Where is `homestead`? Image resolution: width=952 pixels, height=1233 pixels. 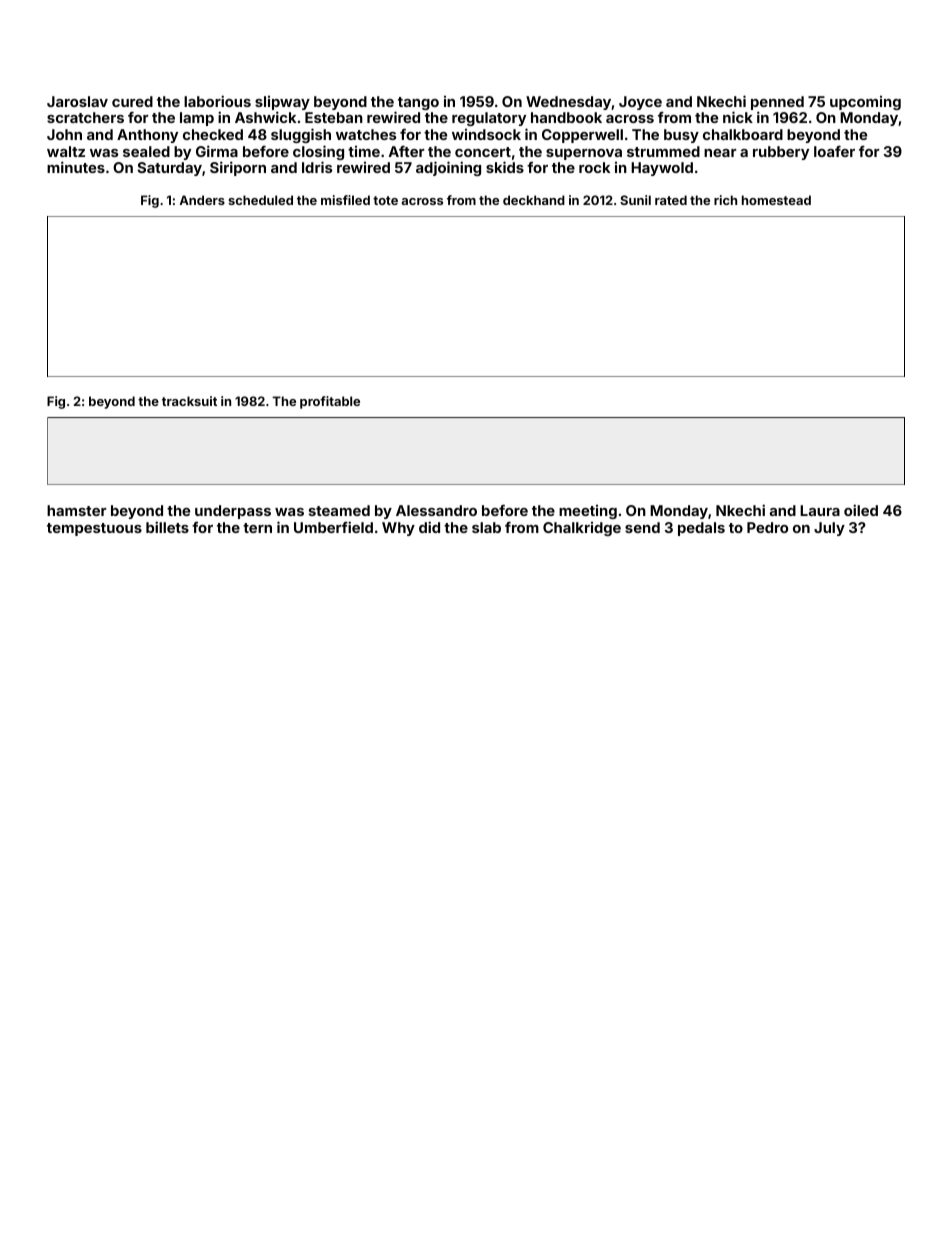 homestead is located at coordinates (776, 200).
